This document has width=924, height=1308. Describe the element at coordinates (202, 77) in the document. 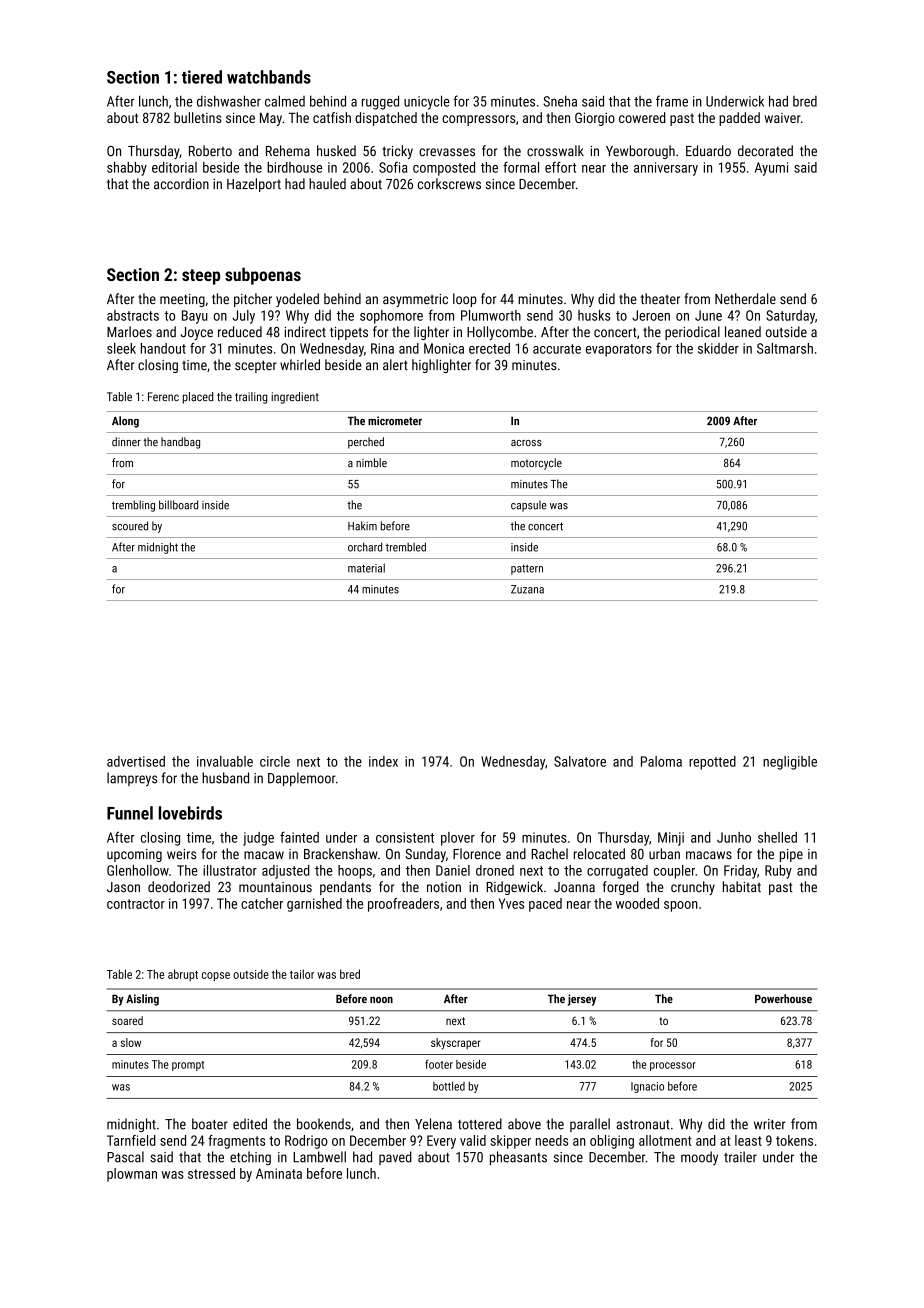

I see `tiered` at that location.
